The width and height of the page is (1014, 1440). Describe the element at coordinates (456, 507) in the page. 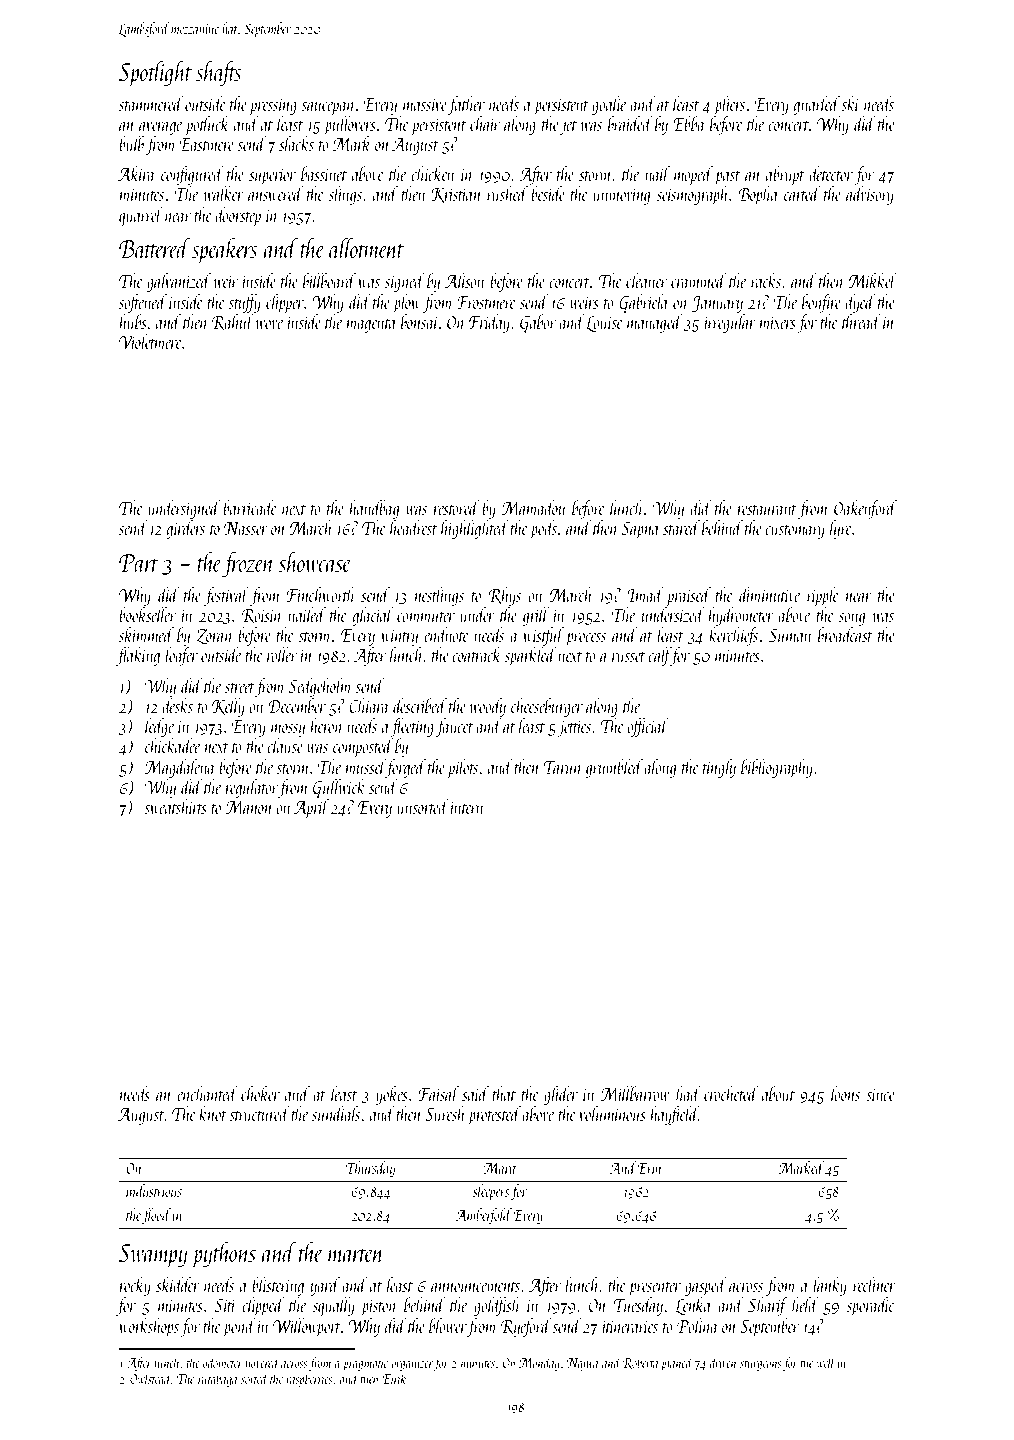

I see `restored` at that location.
